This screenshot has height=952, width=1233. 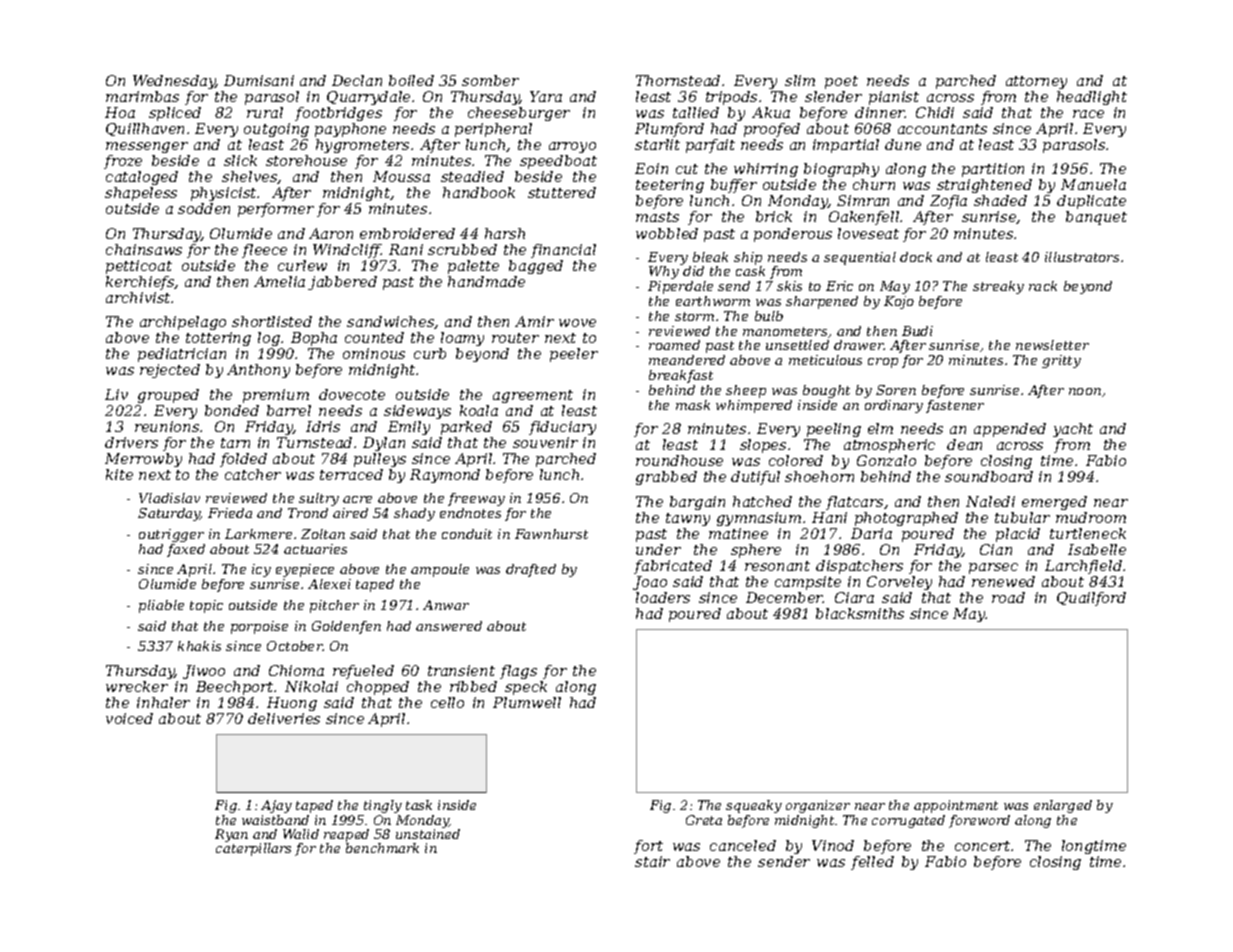 What do you see at coordinates (859, 567) in the screenshot?
I see `dispatchers` at bounding box center [859, 567].
